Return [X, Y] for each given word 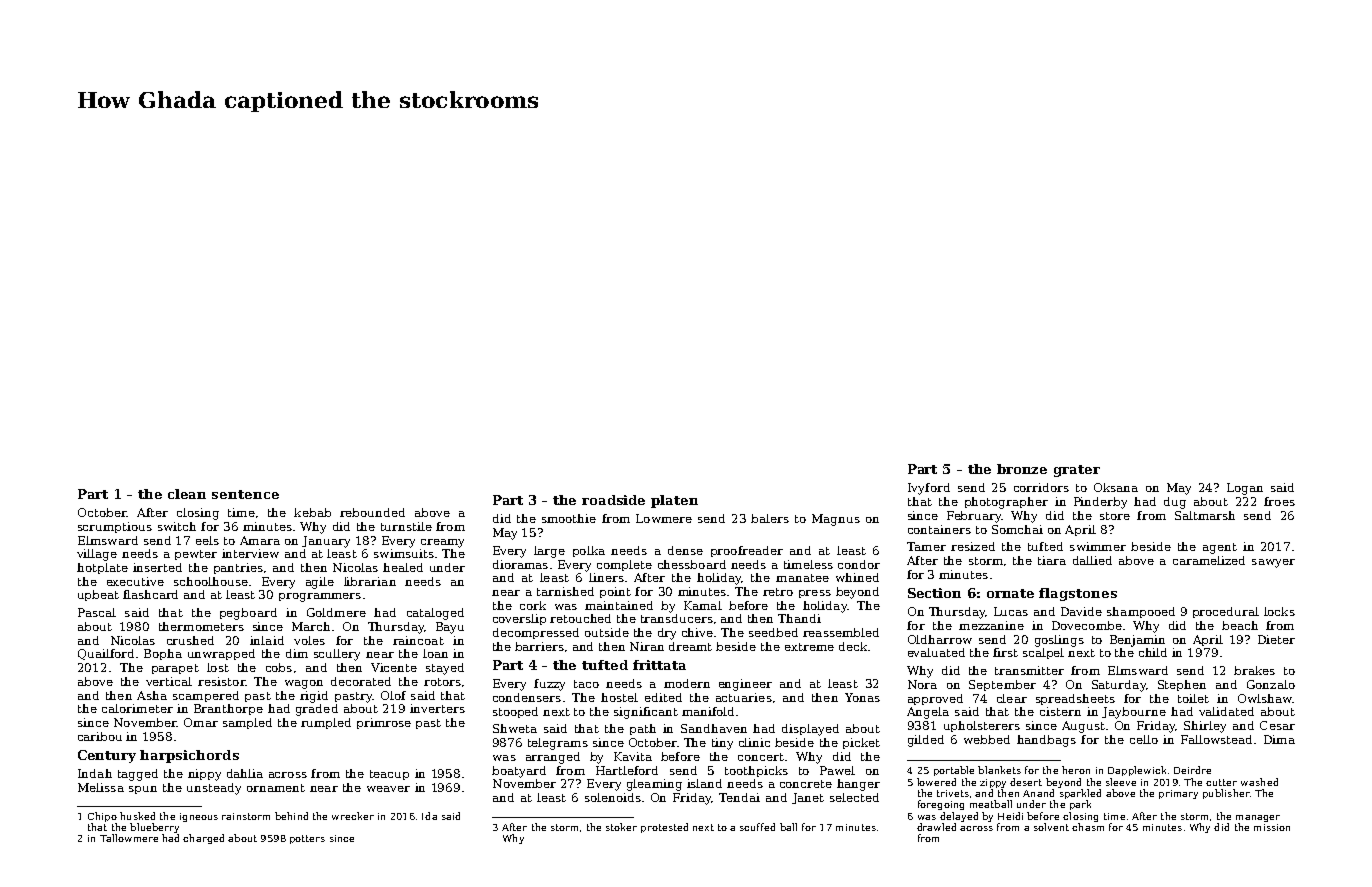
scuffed [757, 827]
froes [1279, 501]
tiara [1052, 560]
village [97, 555]
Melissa [101, 787]
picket [861, 743]
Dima [1279, 739]
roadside [613, 500]
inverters [437, 708]
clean [187, 494]
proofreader [747, 551]
